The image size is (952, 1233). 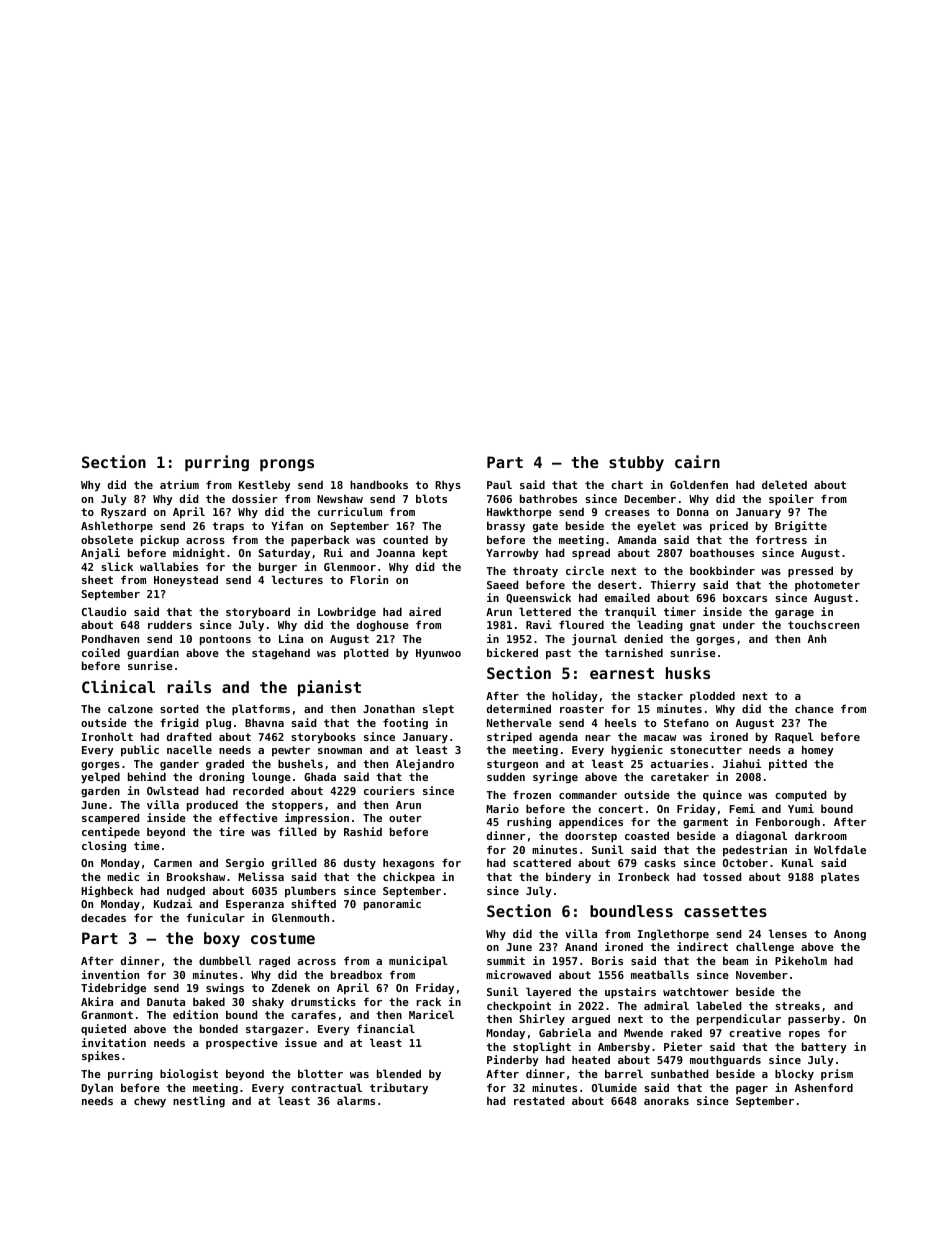 What do you see at coordinates (519, 708) in the screenshot?
I see `determined` at bounding box center [519, 708].
